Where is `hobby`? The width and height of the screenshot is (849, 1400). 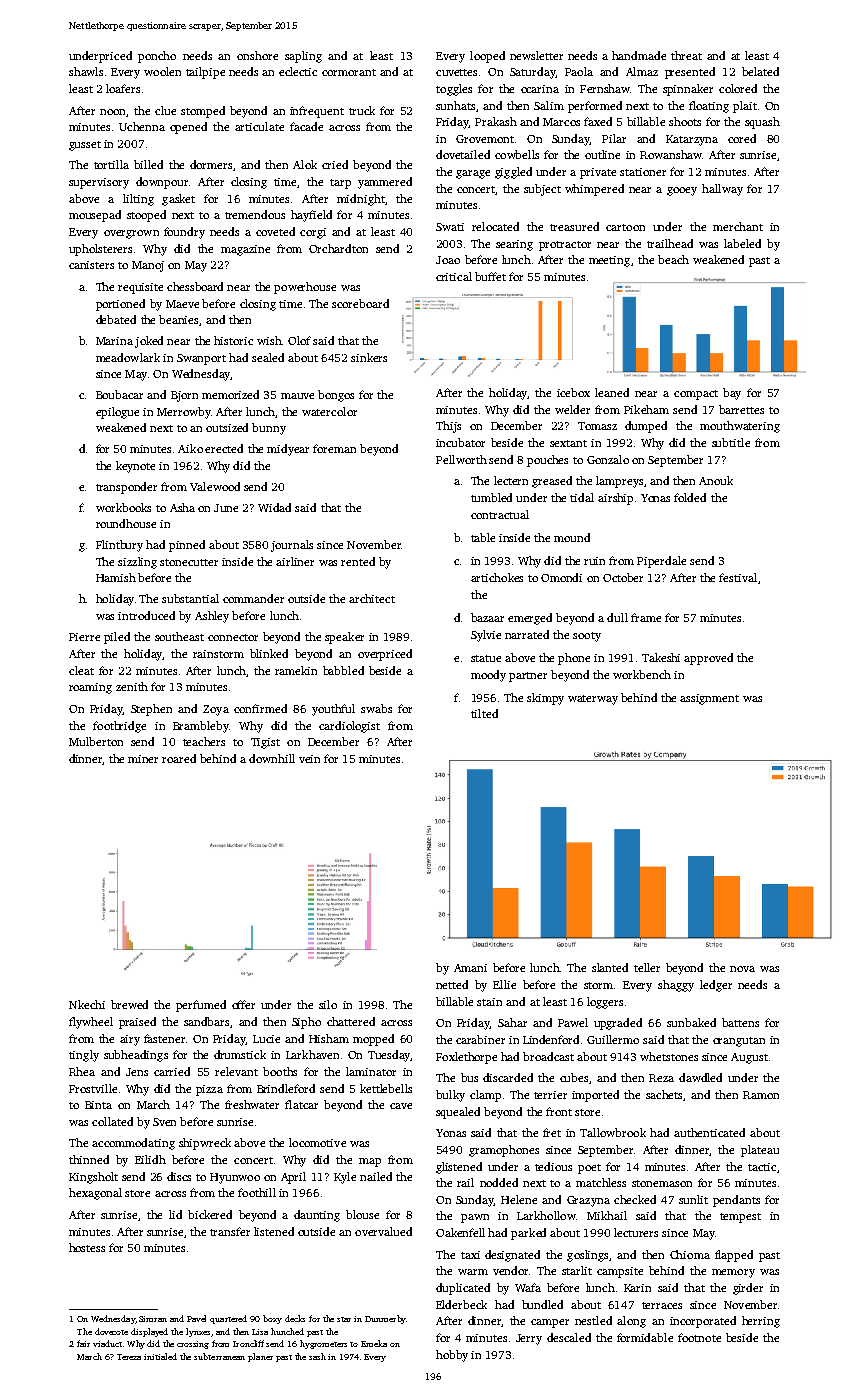 hobby is located at coordinates (452, 1356).
